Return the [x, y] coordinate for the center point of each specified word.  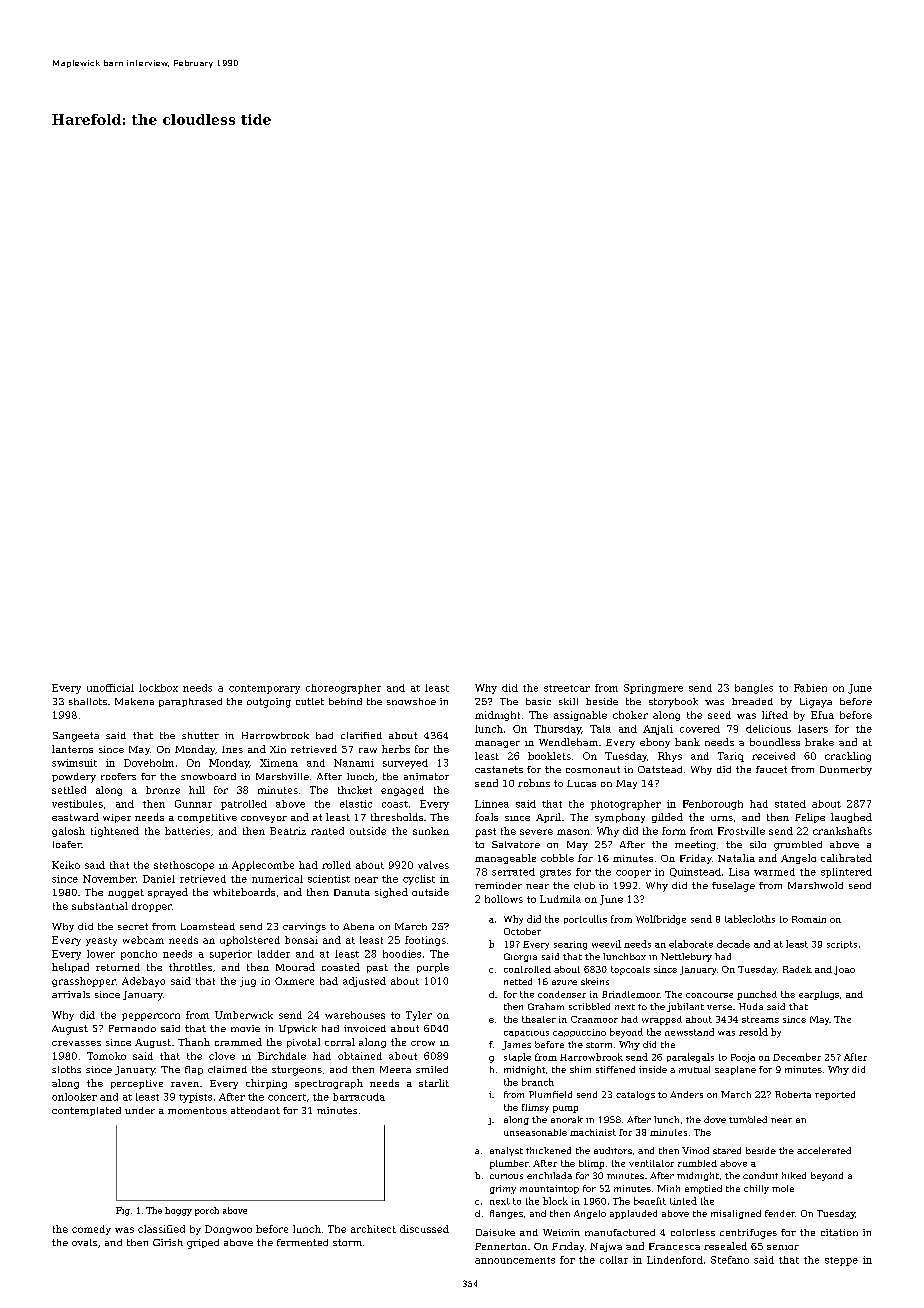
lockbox [158, 688]
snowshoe [411, 701]
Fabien [810, 688]
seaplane [735, 1070]
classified [161, 1229]
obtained [360, 1056]
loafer [67, 844]
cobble [557, 858]
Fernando [132, 1028]
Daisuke [495, 1232]
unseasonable [535, 1132]
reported [835, 1095]
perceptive [137, 1084]
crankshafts [842, 831]
